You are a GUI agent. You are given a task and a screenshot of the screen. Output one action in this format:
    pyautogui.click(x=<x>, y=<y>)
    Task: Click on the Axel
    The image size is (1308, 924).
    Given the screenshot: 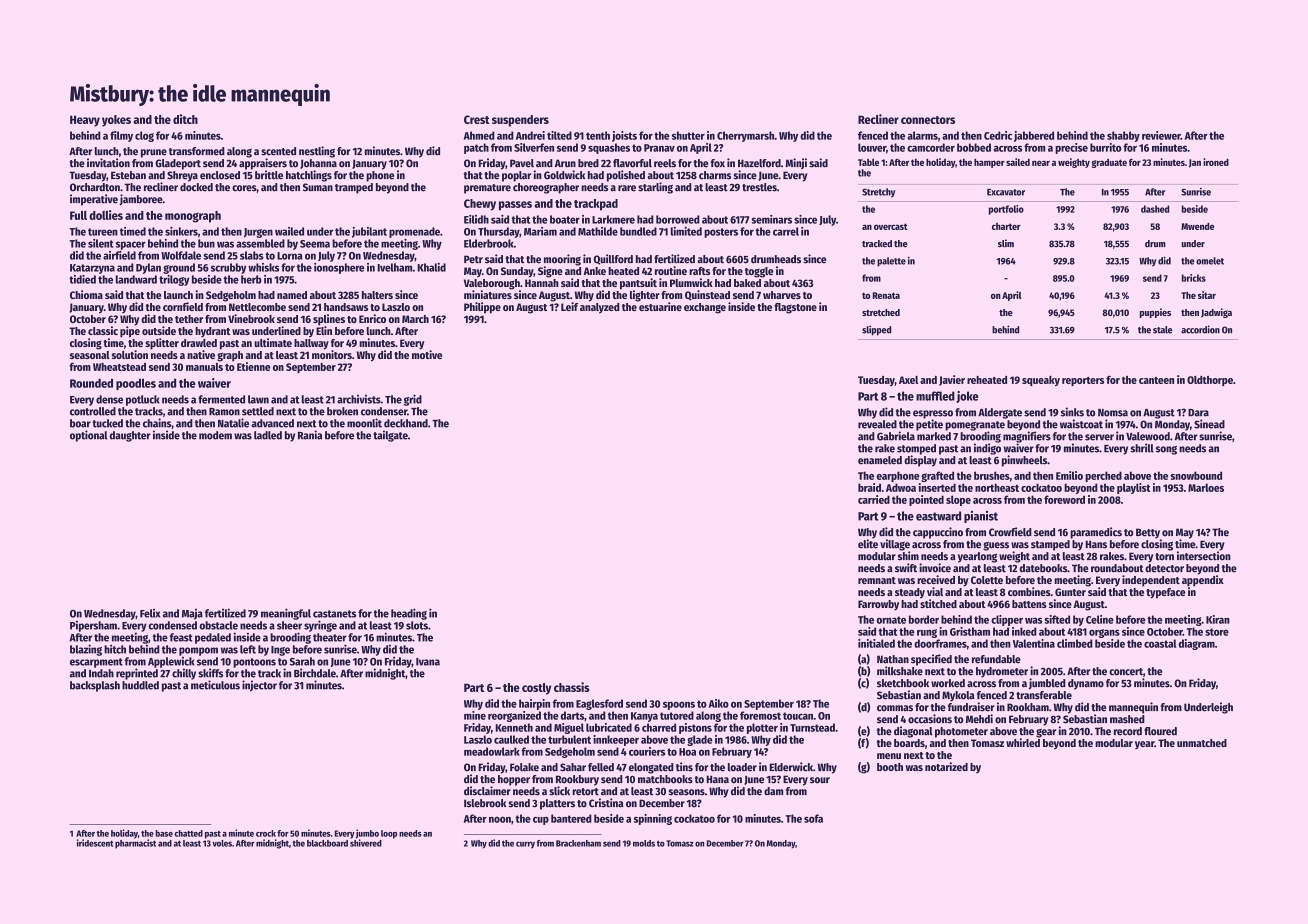 What is the action you would take?
    pyautogui.click(x=908, y=380)
